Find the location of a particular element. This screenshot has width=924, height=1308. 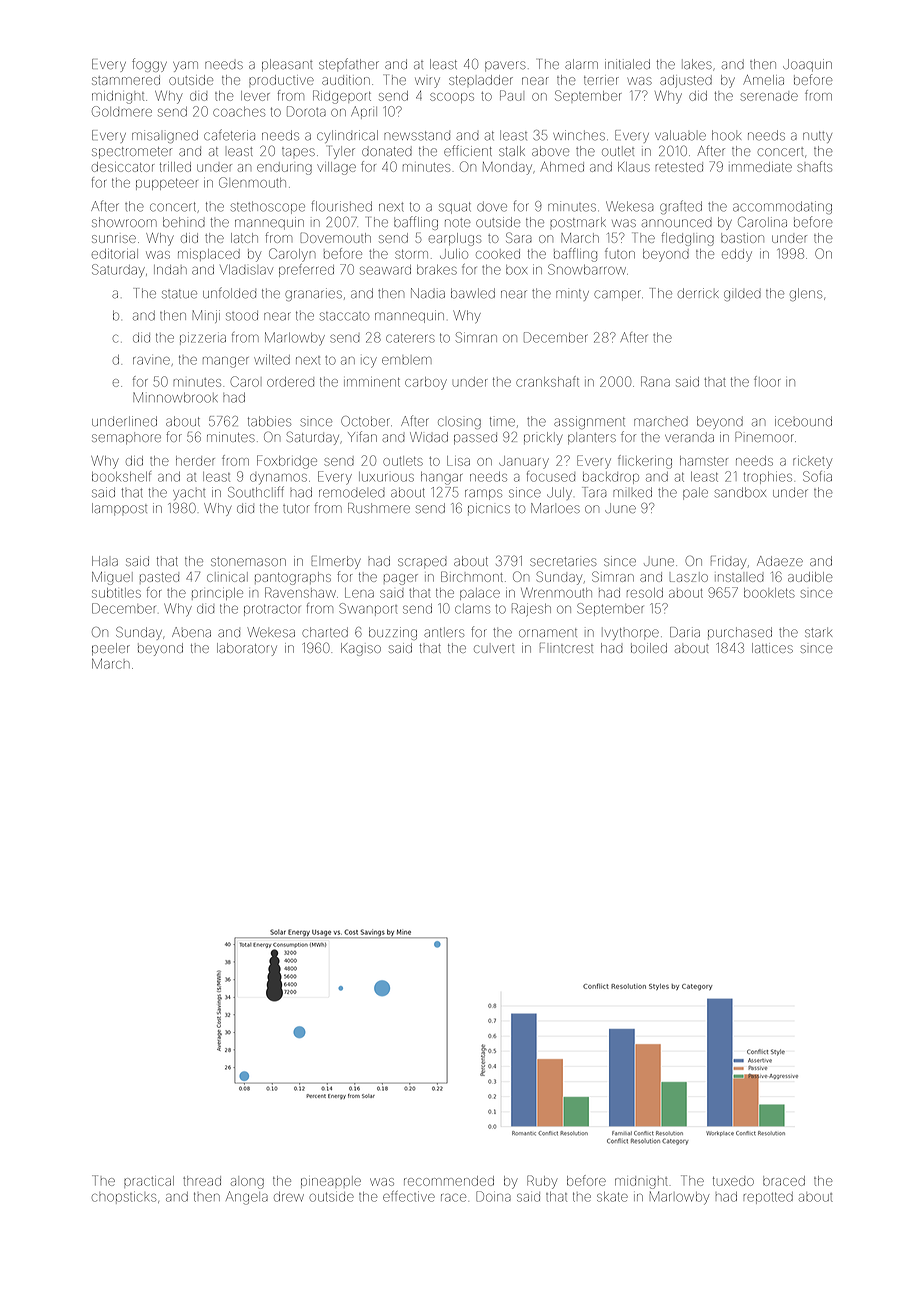

Swanport is located at coordinates (368, 609).
